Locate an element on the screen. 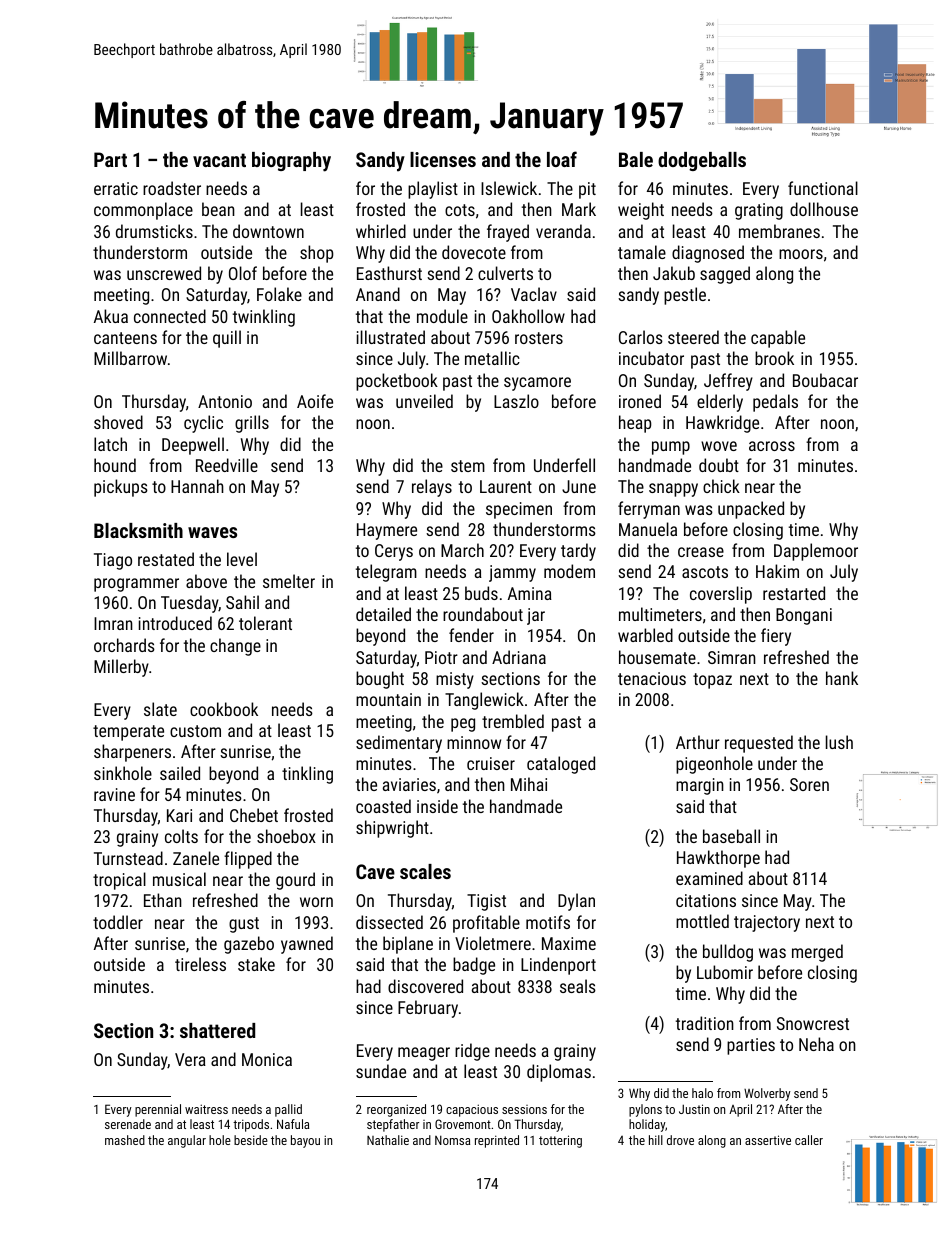  dodgeballs is located at coordinates (702, 161).
